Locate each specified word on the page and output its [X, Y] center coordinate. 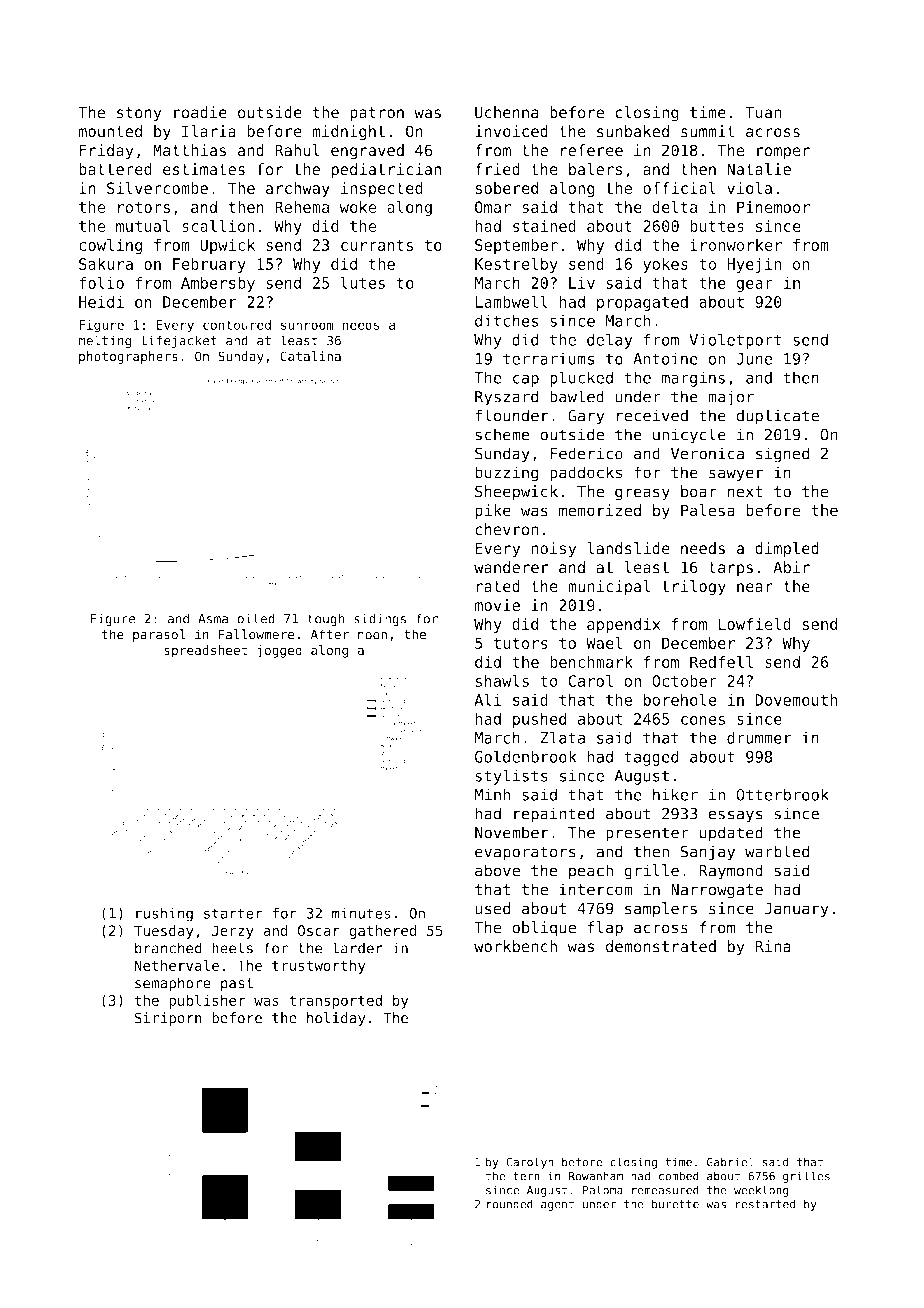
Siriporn [168, 1019]
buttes [717, 226]
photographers [128, 357]
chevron [507, 529]
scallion [218, 226]
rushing [164, 914]
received [652, 415]
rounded [510, 1204]
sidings [380, 620]
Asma [213, 619]
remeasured [665, 1190]
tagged [651, 758]
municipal [609, 587]
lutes [363, 282]
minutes [361, 913]
